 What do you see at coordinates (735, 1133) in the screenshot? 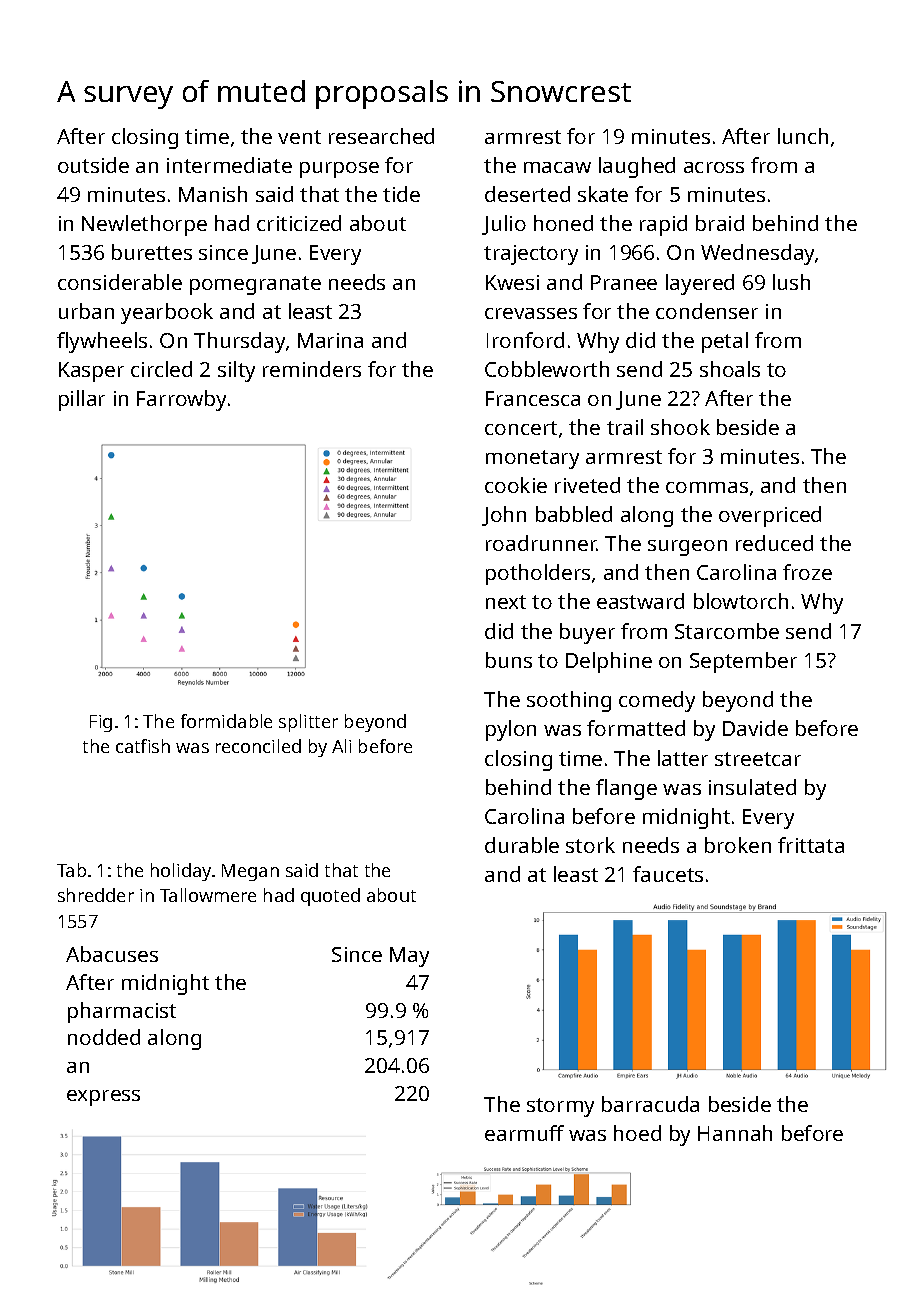
I see `Hannah` at bounding box center [735, 1133].
